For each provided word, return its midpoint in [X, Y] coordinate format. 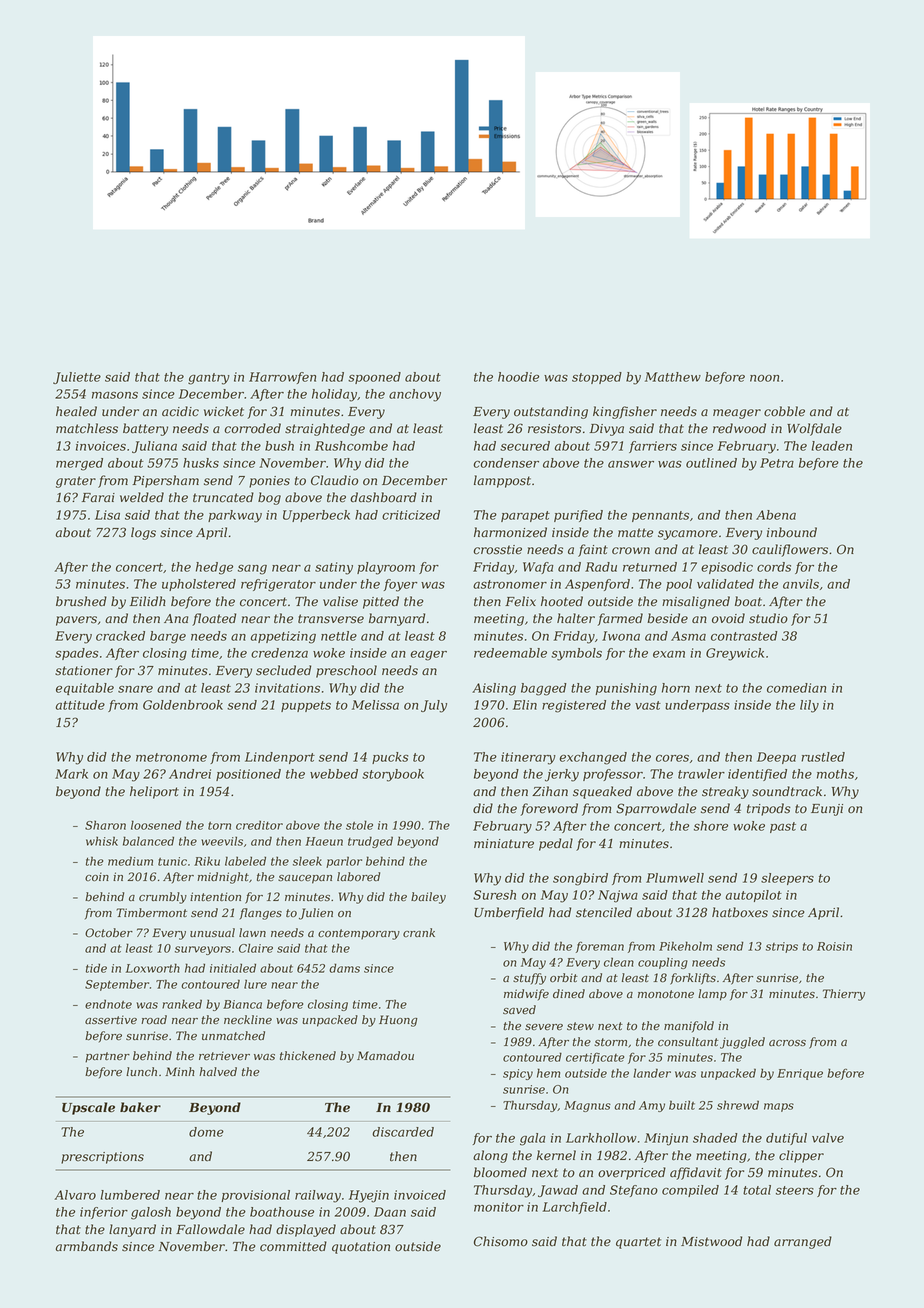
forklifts [693, 979]
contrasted [744, 636]
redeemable [510, 653]
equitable [85, 689]
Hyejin [369, 1196]
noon [764, 378]
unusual [212, 932]
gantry [209, 379]
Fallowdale [210, 1229]
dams [344, 968]
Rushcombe [351, 446]
